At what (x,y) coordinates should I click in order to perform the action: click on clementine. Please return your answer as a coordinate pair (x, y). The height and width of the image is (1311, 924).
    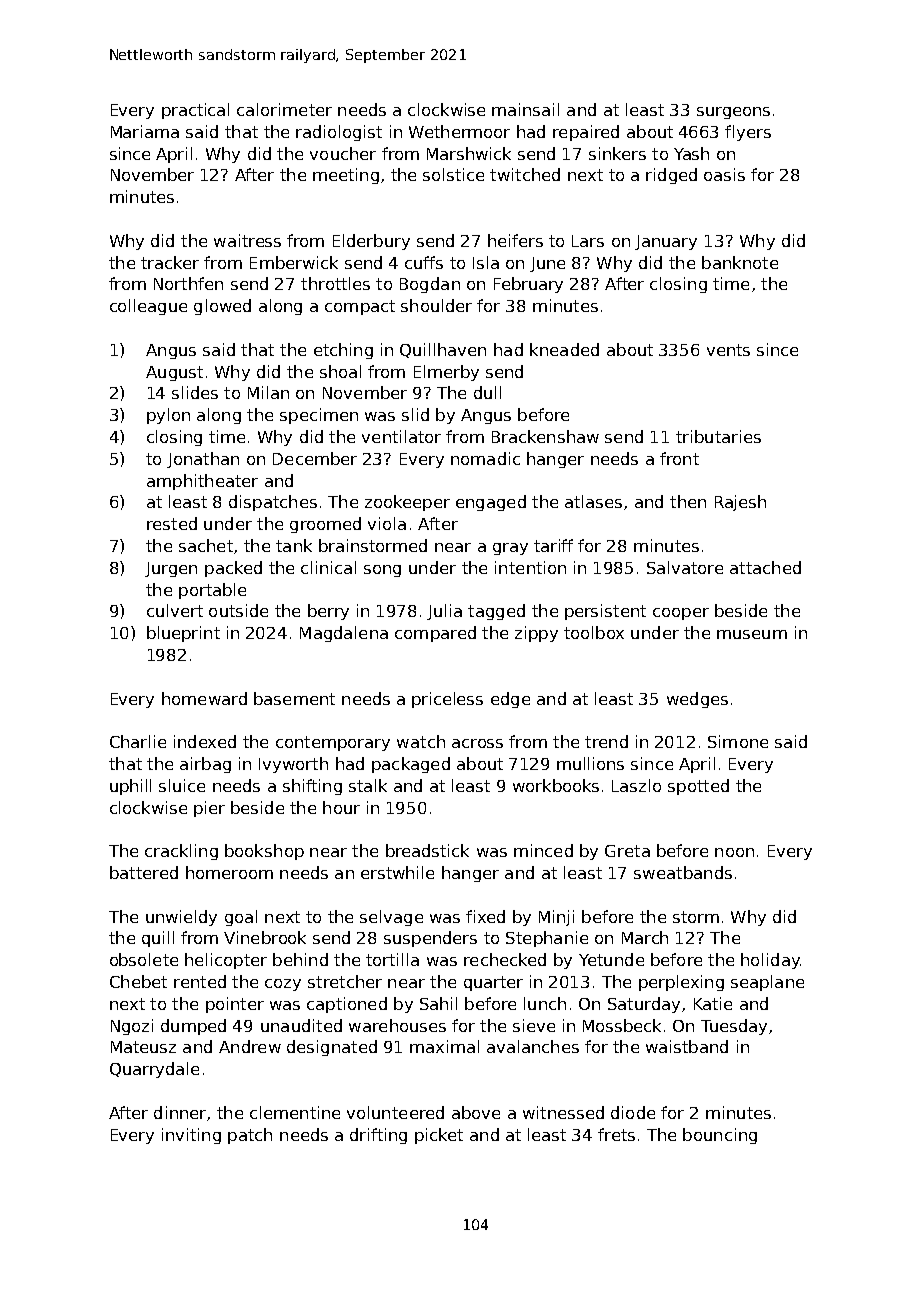
    Looking at the image, I should click on (295, 1112).
